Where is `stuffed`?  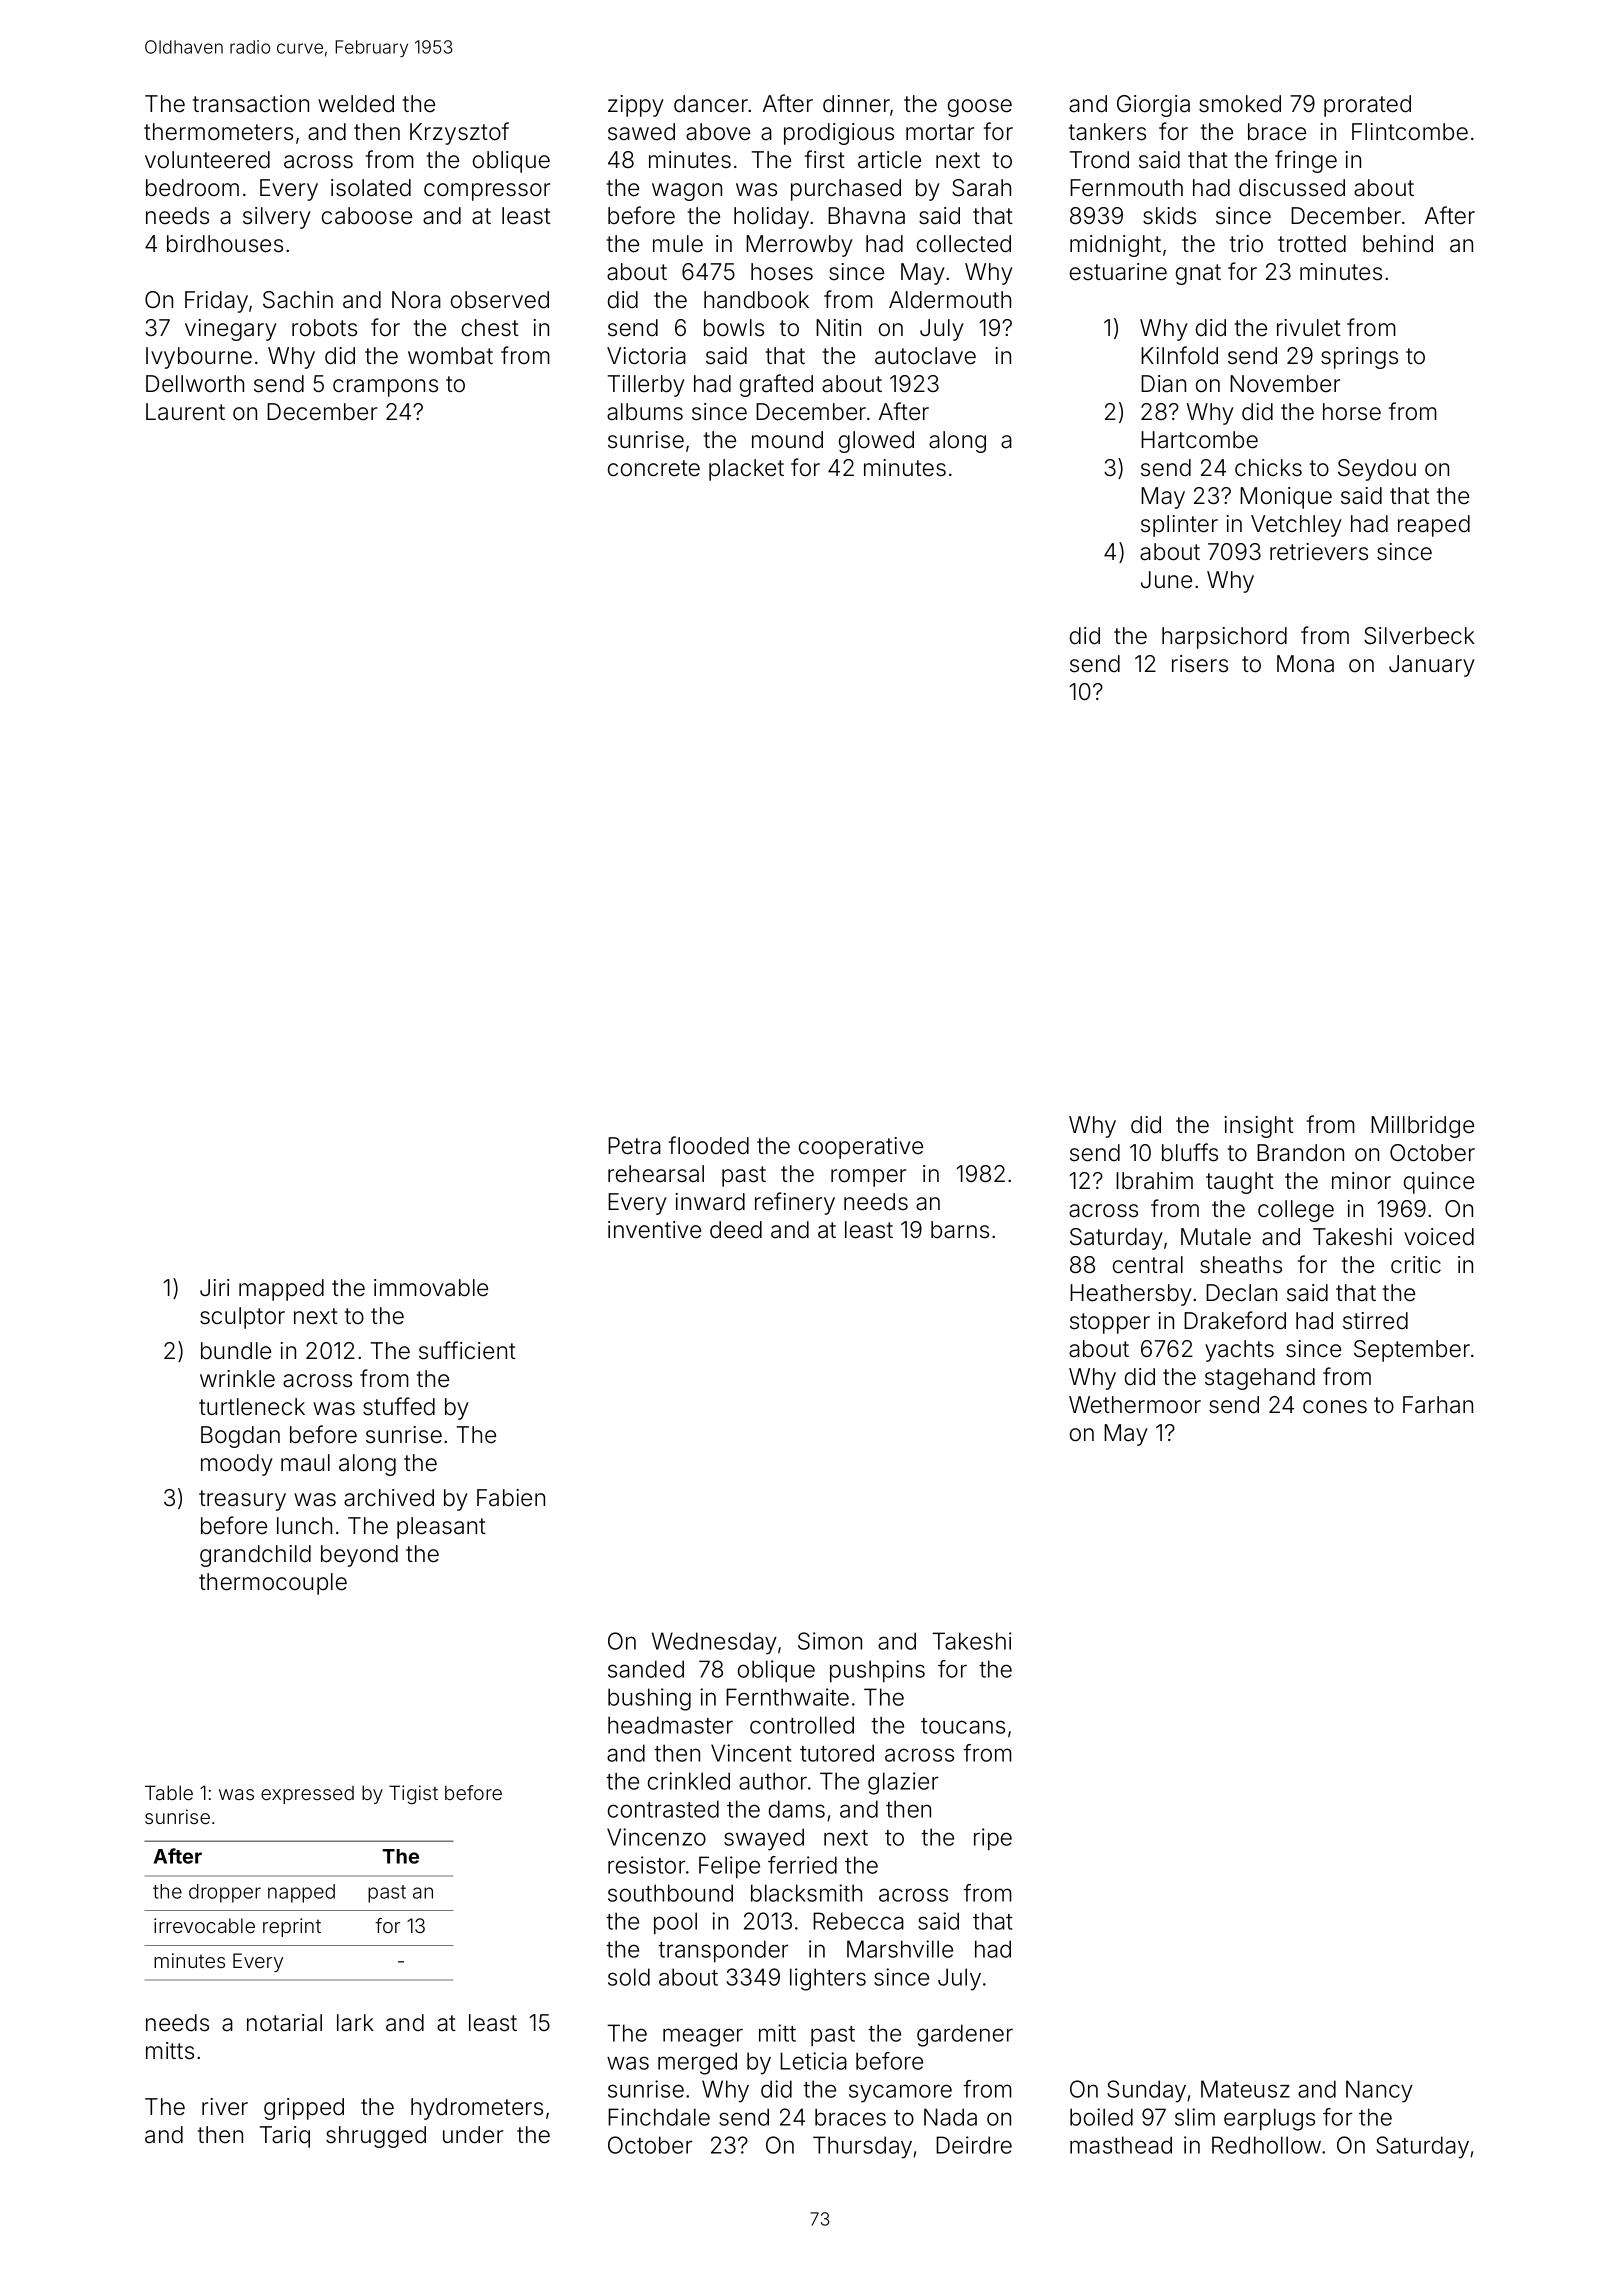 stuffed is located at coordinates (399, 1406).
